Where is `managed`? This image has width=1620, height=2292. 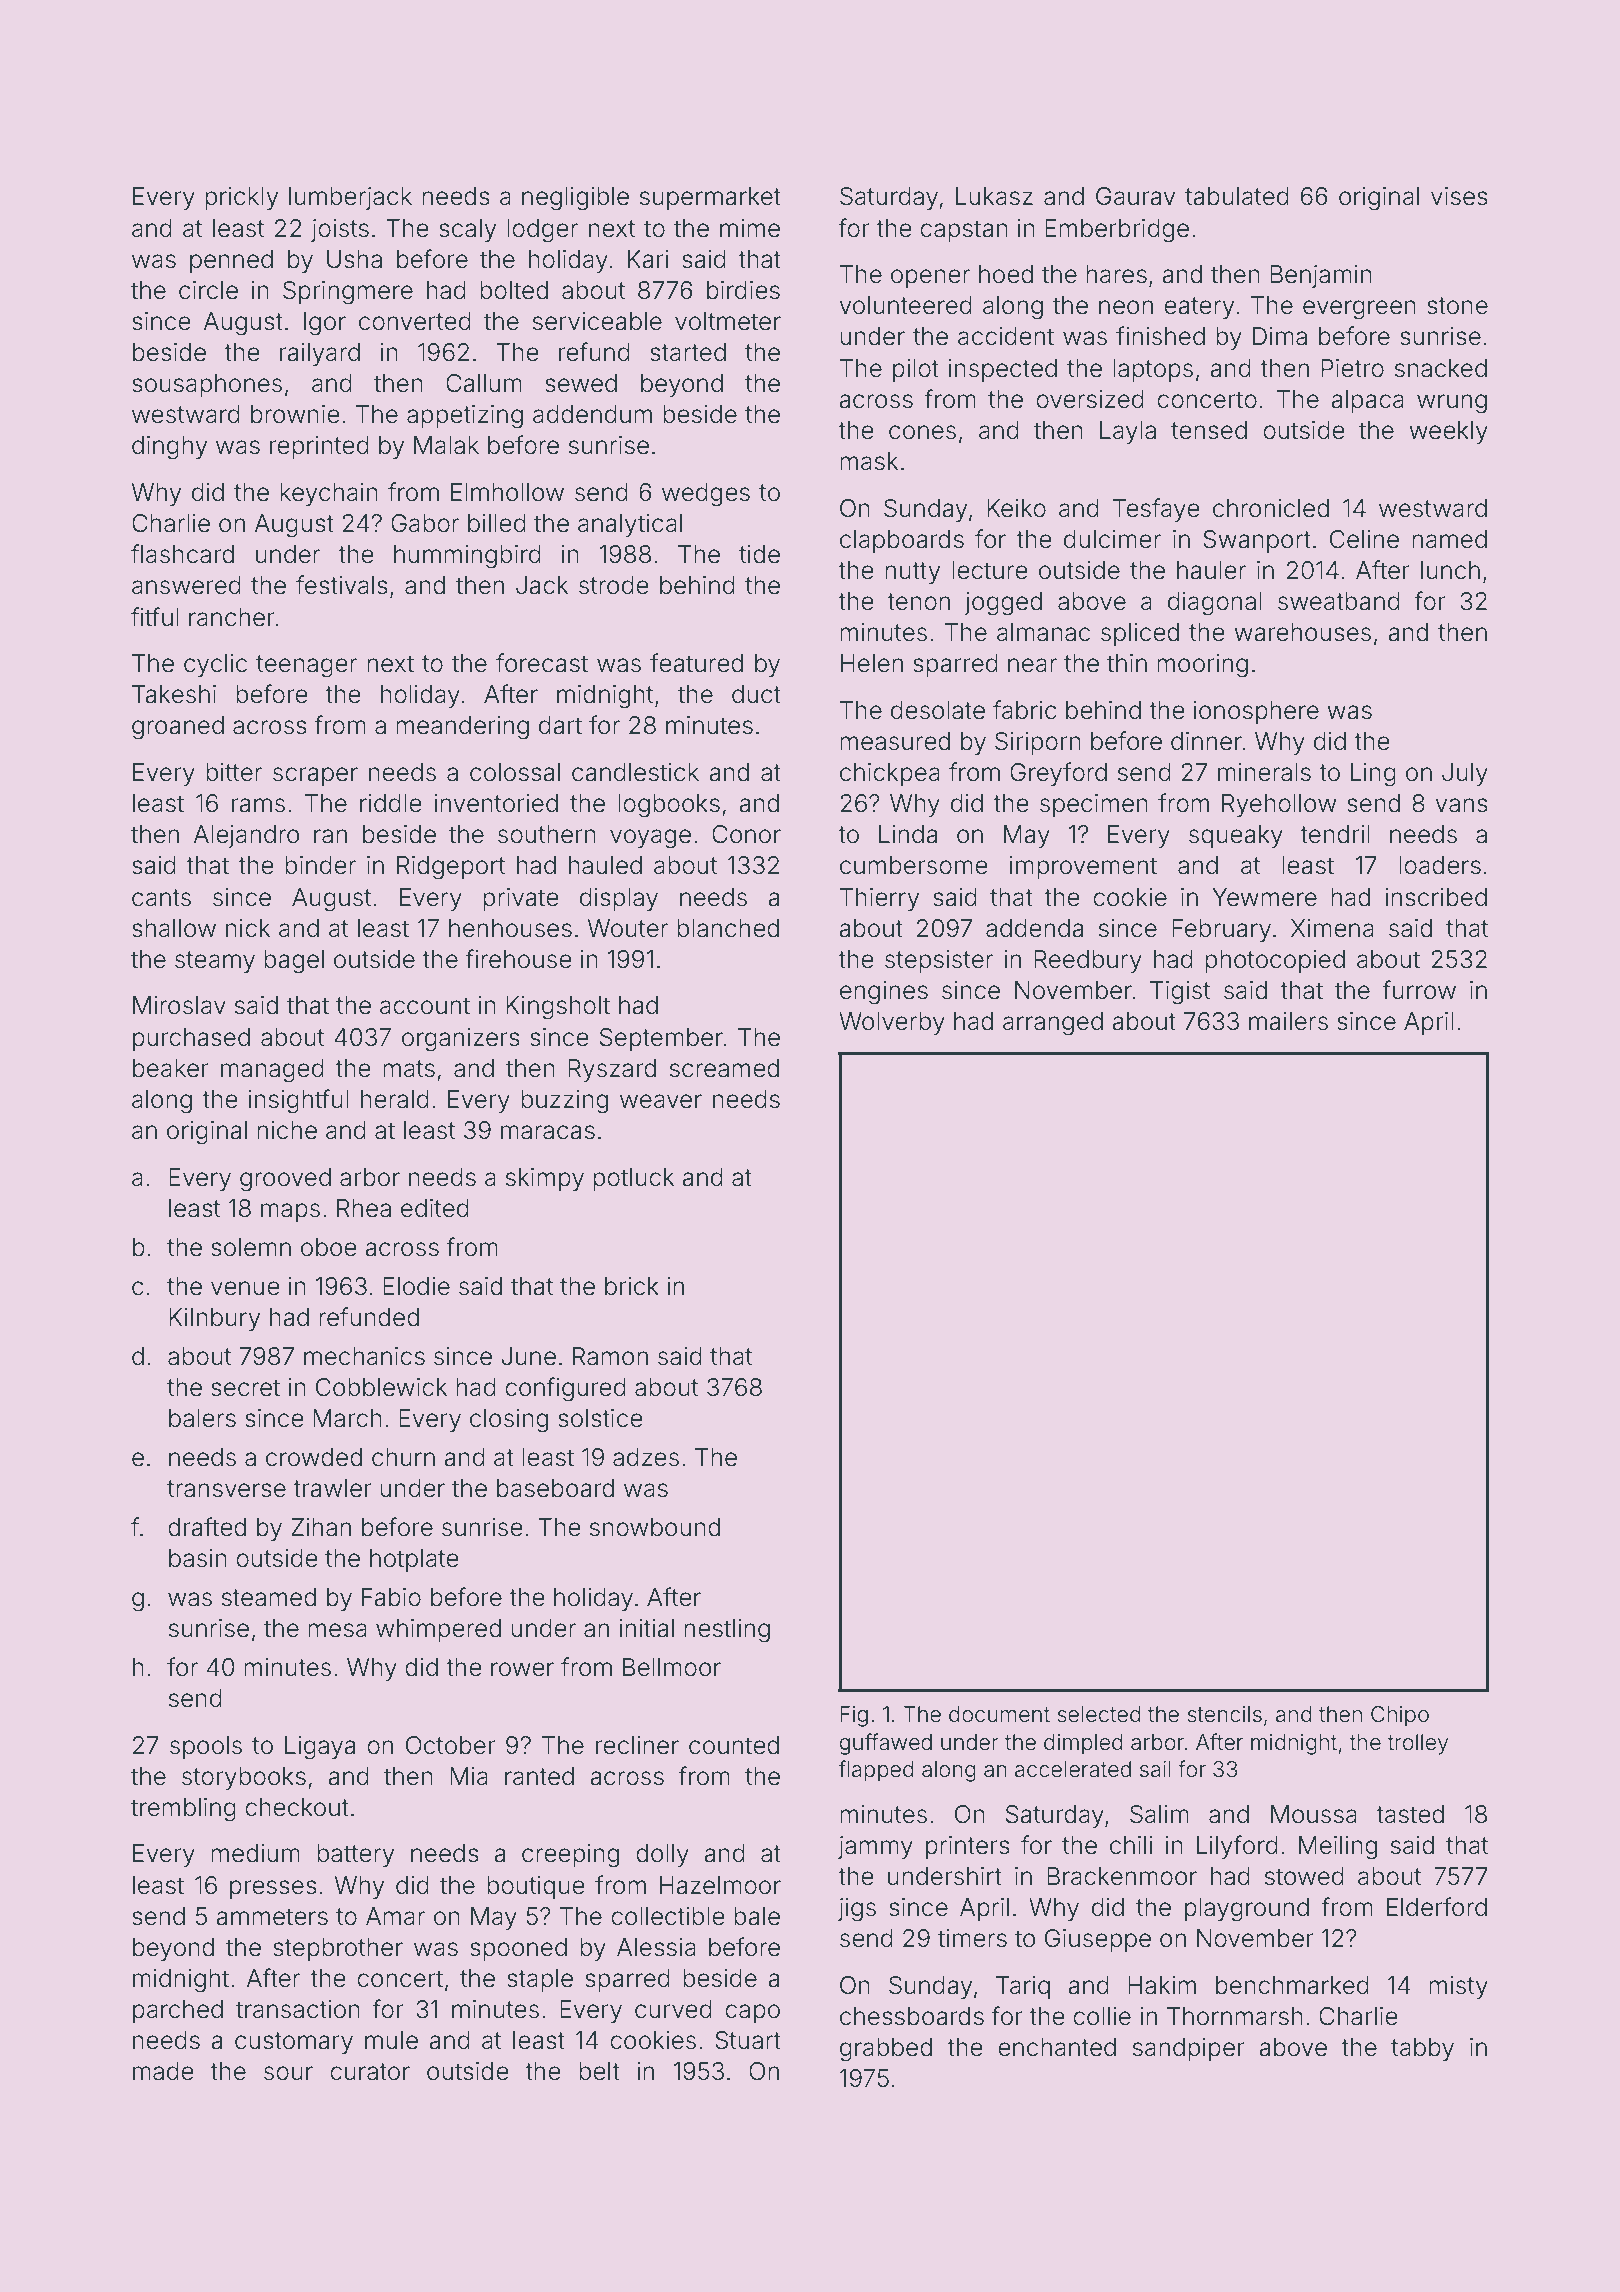
managed is located at coordinates (272, 1071).
